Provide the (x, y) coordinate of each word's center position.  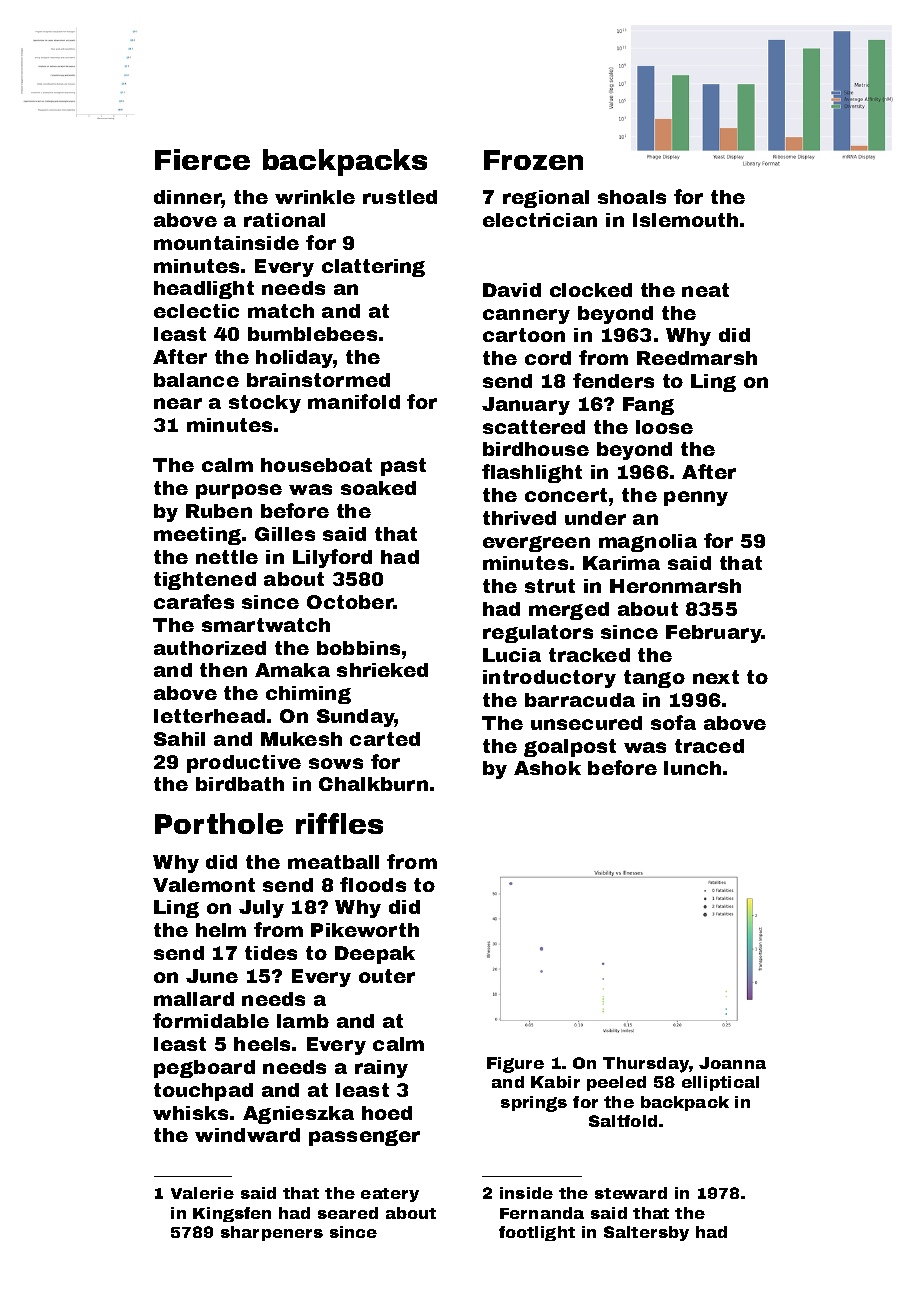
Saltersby (646, 1233)
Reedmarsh (697, 358)
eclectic (196, 311)
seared (348, 1213)
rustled (400, 197)
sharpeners (272, 1233)
